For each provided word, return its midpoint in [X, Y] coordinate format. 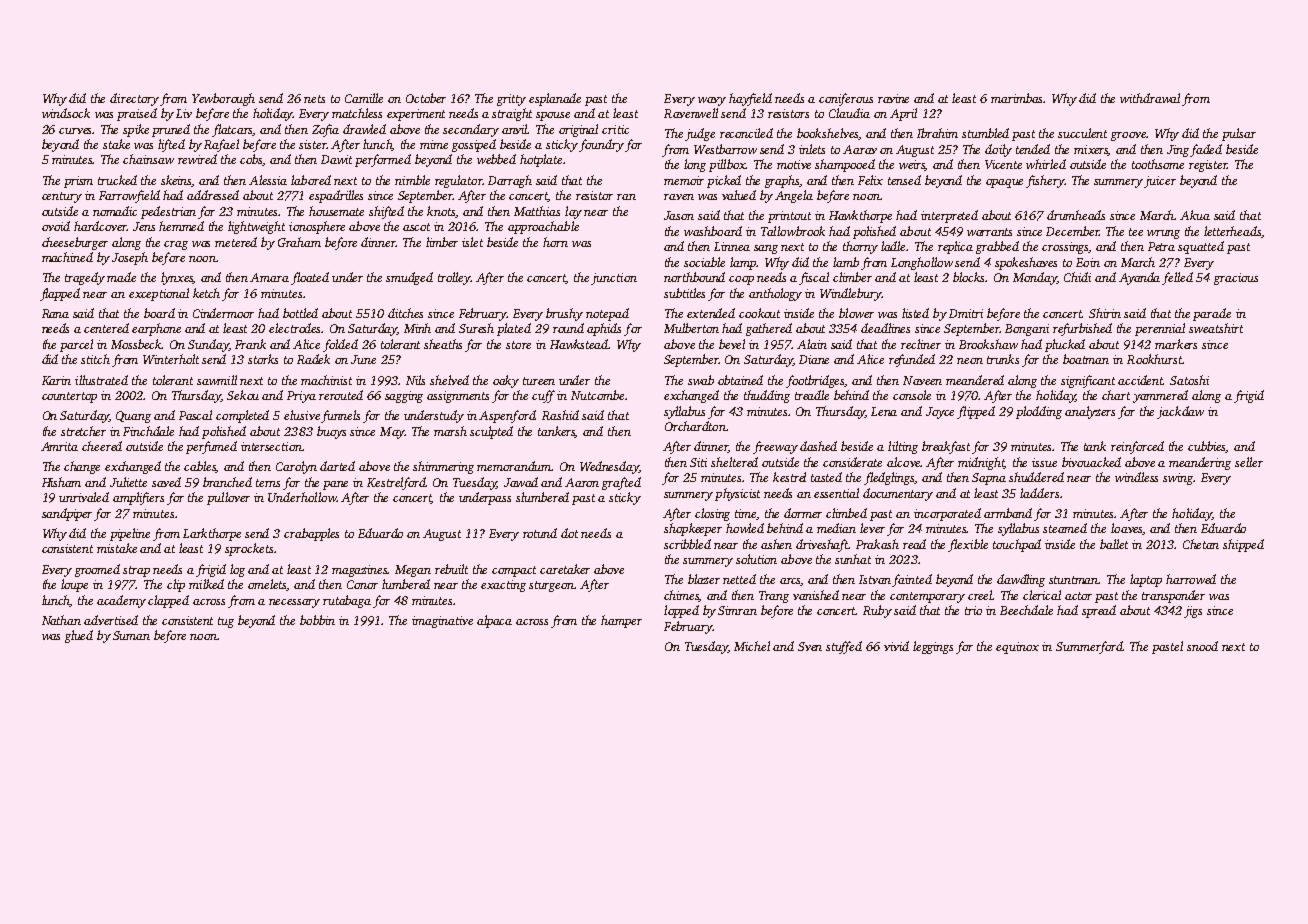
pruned [171, 130]
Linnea [732, 246]
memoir [684, 180]
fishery [1045, 181]
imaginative [442, 622]
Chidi [1077, 277]
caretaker [565, 569]
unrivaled [84, 497]
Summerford [1089, 647]
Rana [55, 313]
